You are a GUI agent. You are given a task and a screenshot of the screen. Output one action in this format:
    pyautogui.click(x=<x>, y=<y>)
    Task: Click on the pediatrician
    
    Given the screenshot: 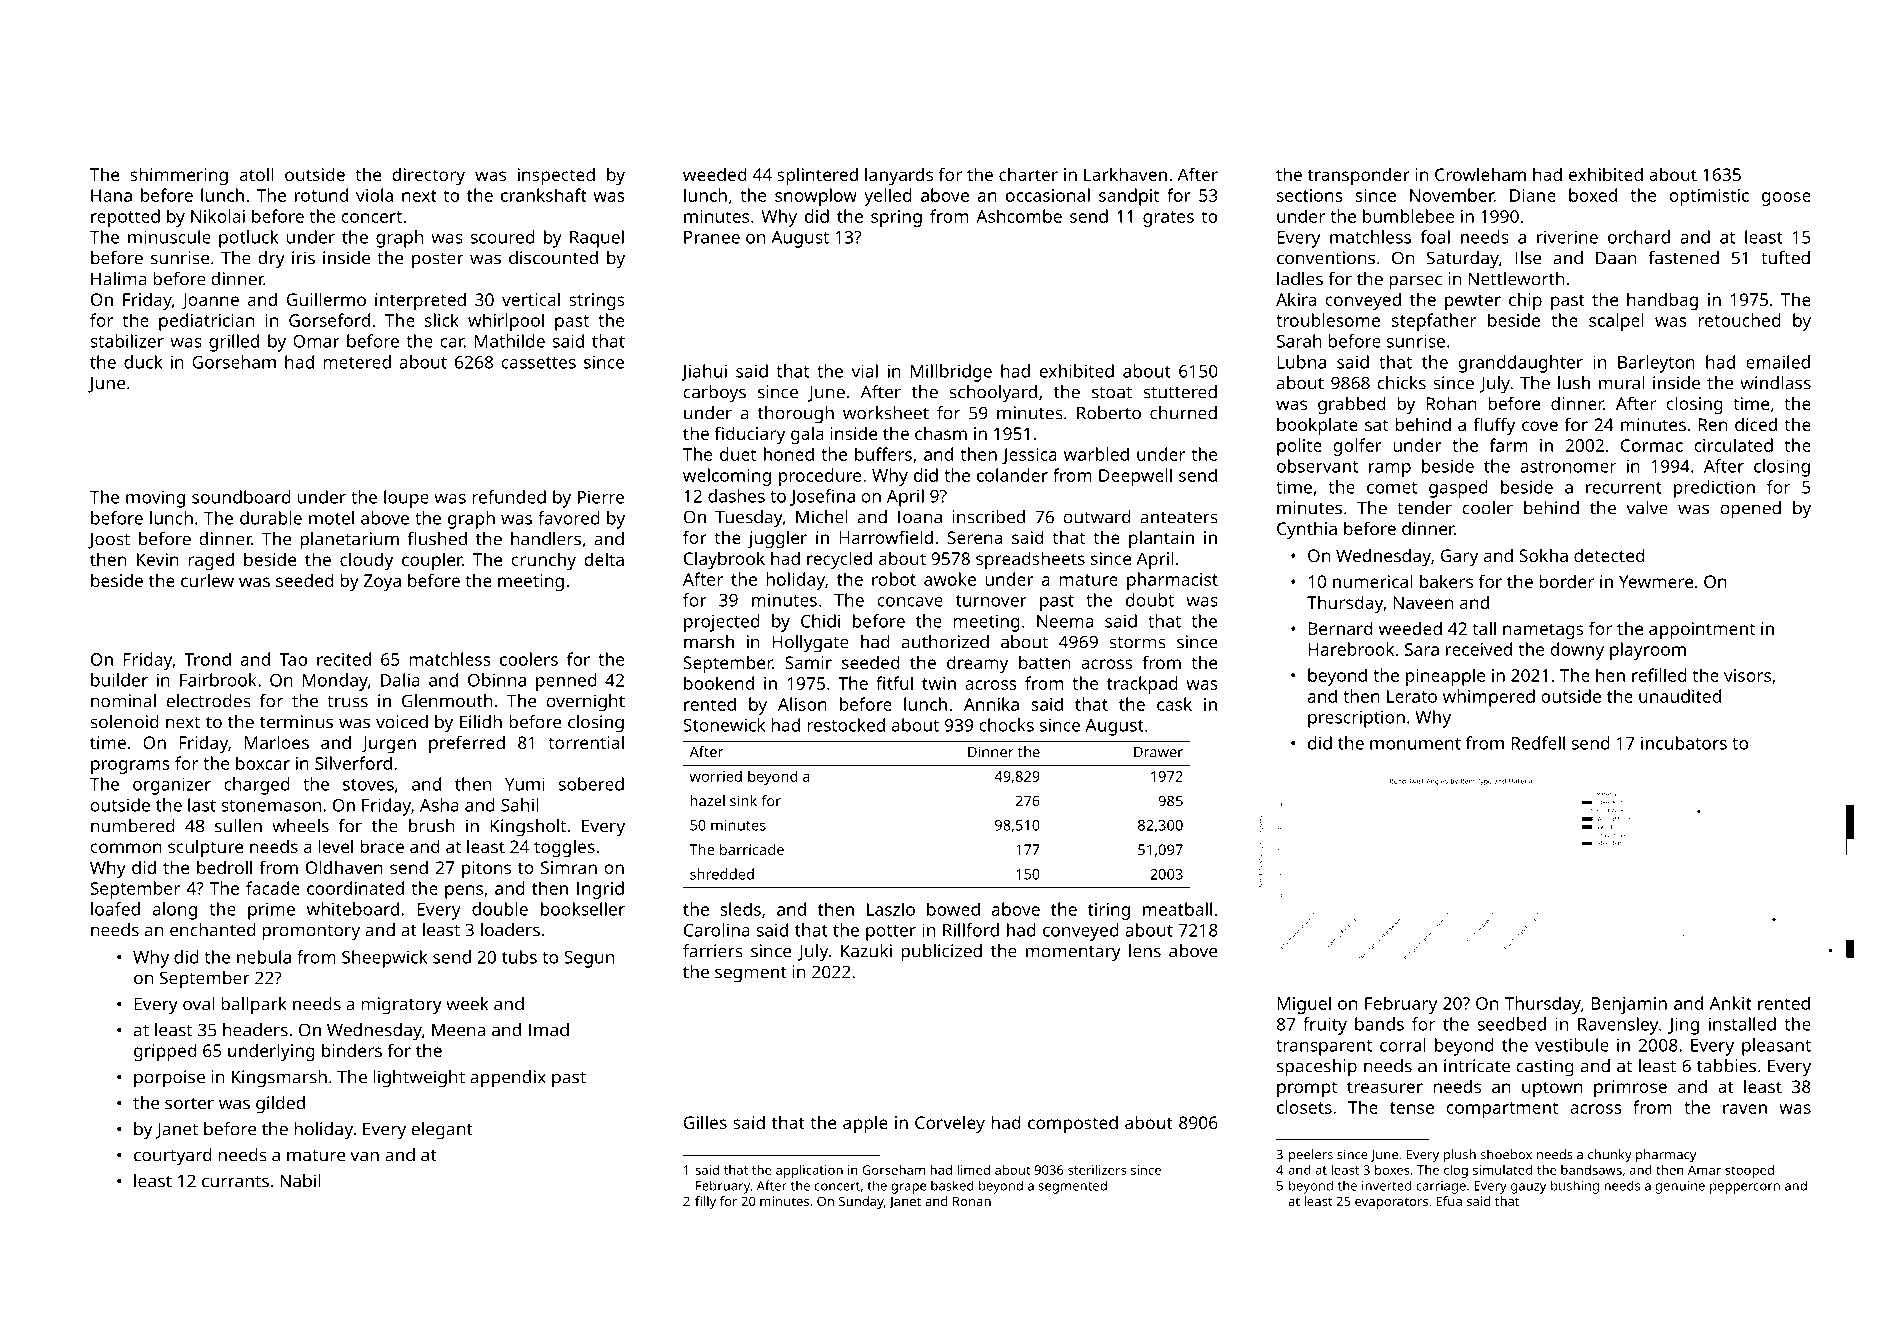 What is the action you would take?
    pyautogui.click(x=206, y=322)
